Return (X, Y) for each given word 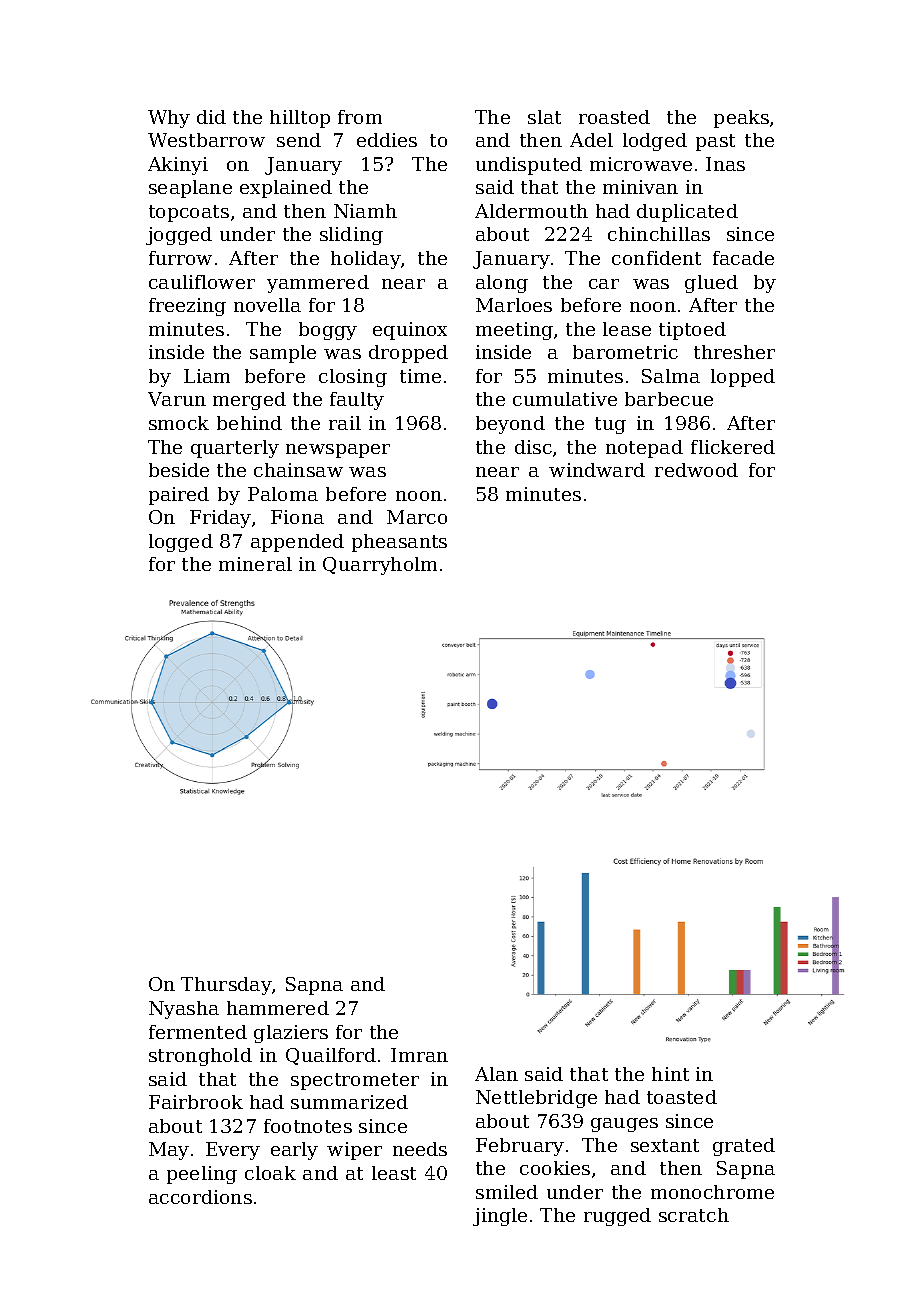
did (211, 117)
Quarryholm (380, 566)
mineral (255, 564)
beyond (510, 425)
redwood (696, 470)
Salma (671, 376)
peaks (741, 119)
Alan (496, 1074)
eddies (387, 140)
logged (181, 543)
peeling (202, 1175)
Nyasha (184, 1010)
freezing (187, 307)
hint (670, 1074)
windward (597, 470)
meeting (514, 331)
